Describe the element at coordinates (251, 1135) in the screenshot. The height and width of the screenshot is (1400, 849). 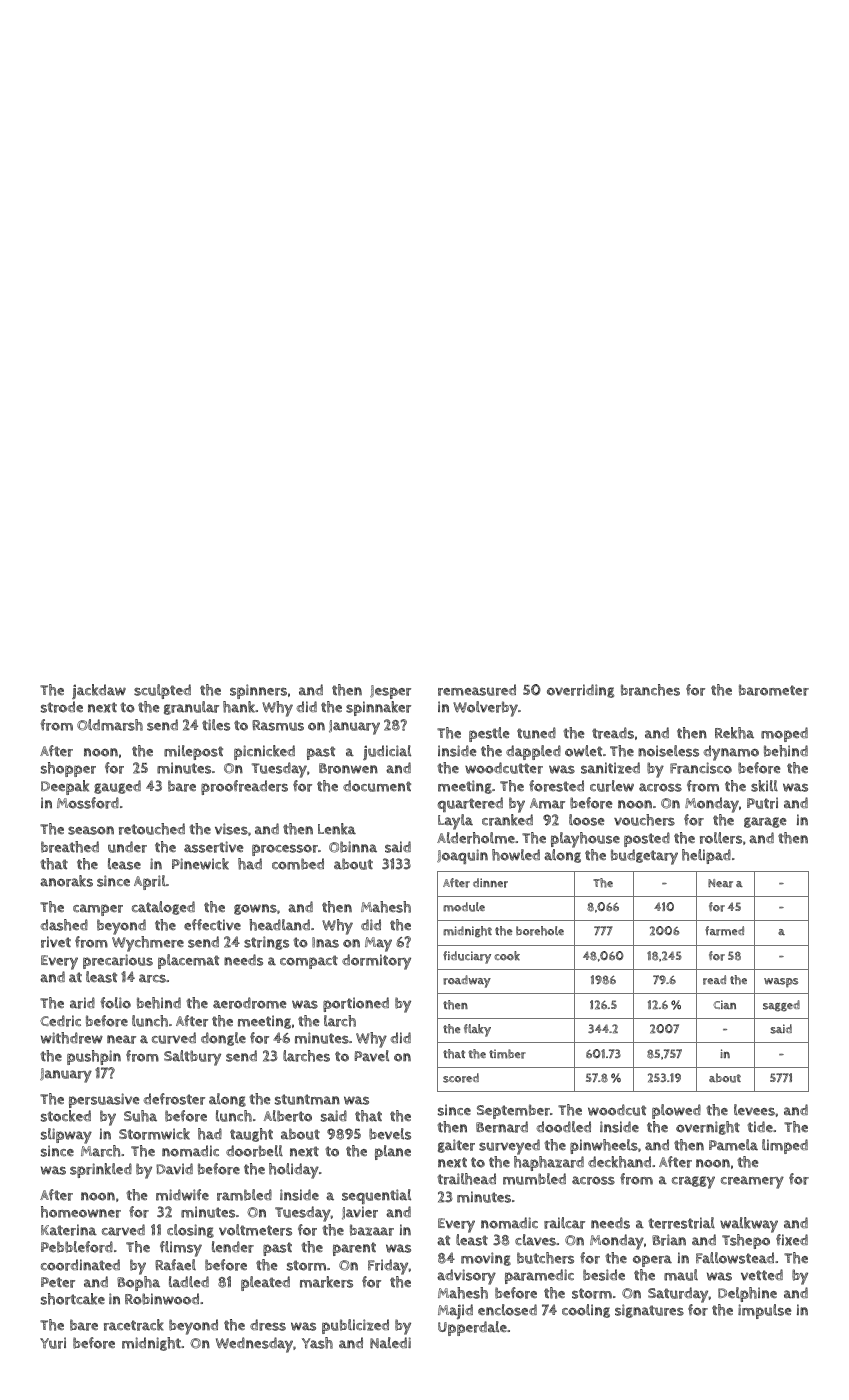
I see `taught` at that location.
